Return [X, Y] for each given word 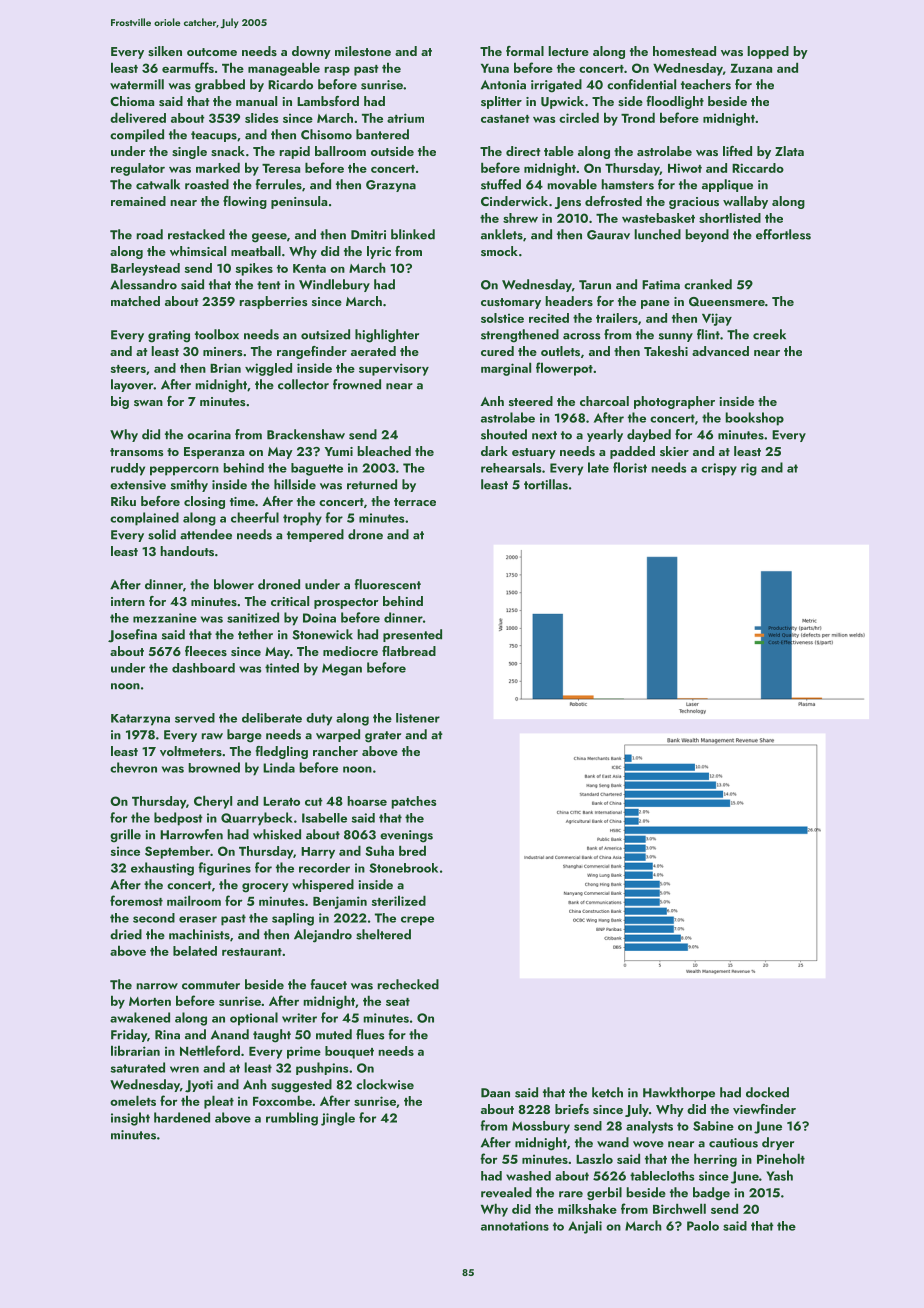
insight [130, 1119]
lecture [568, 51]
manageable [284, 69]
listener [418, 718]
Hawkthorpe [679, 1093]
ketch [607, 1092]
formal [525, 51]
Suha [379, 850]
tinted [282, 668]
